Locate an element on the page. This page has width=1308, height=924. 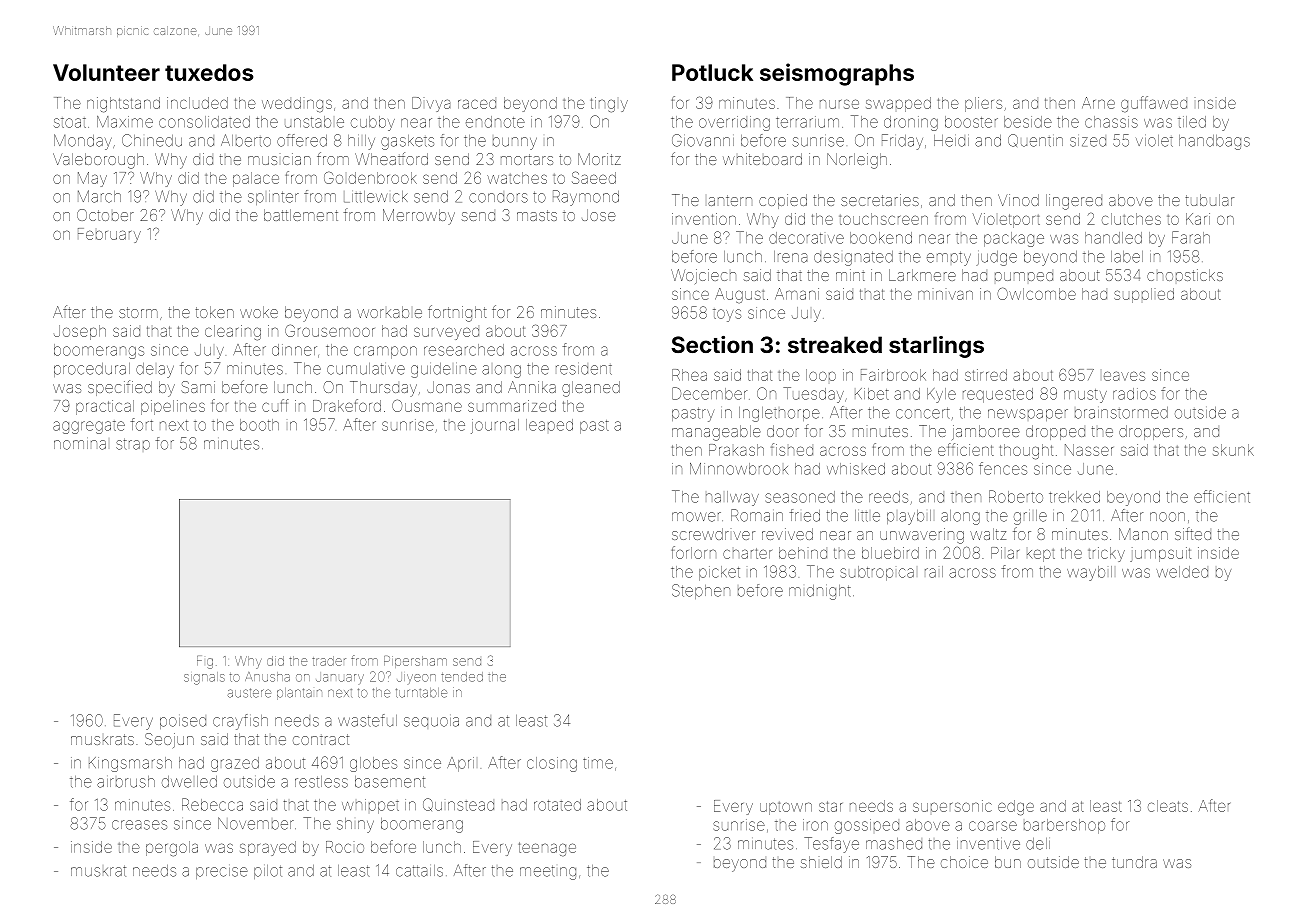
Prakash is located at coordinates (736, 450).
